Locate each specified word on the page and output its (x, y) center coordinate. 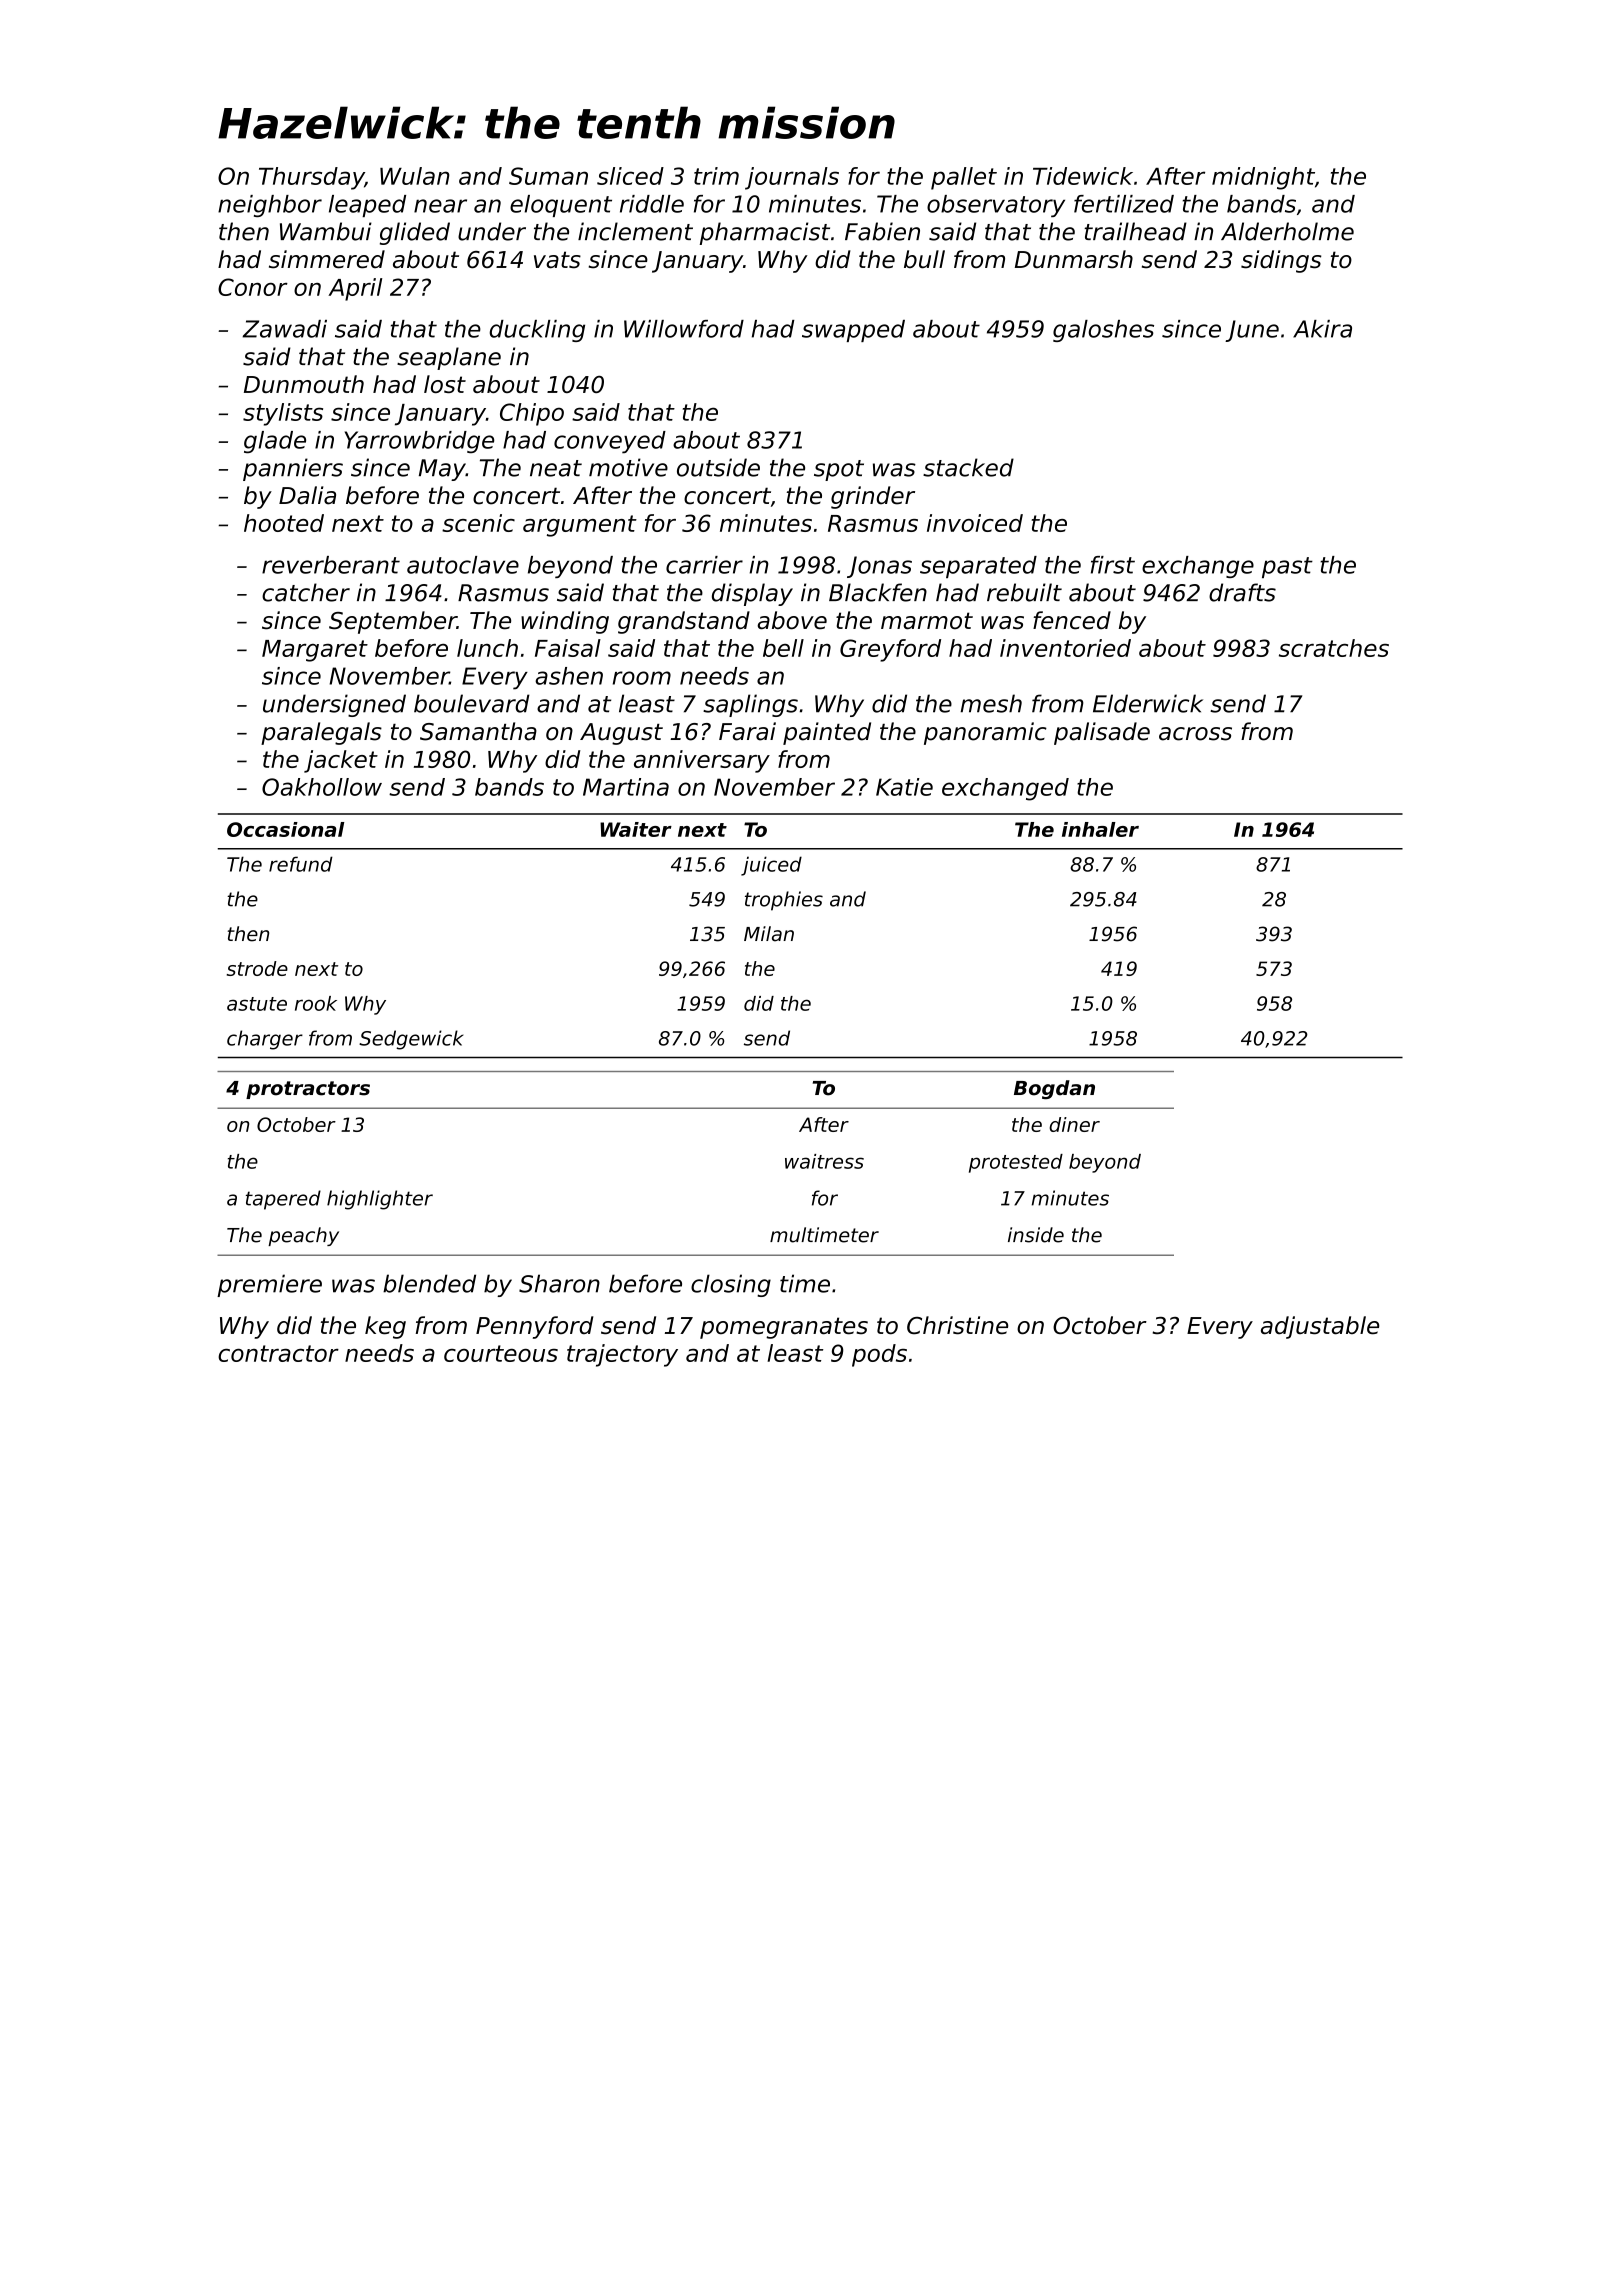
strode (257, 968)
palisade (1102, 733)
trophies (784, 901)
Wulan (415, 176)
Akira (1322, 329)
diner (1074, 1124)
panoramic (985, 733)
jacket (341, 761)
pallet (964, 178)
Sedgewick (411, 1040)
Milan (769, 934)
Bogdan (1054, 1089)
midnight (1263, 178)
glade (275, 442)
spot (839, 470)
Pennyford (534, 1327)
